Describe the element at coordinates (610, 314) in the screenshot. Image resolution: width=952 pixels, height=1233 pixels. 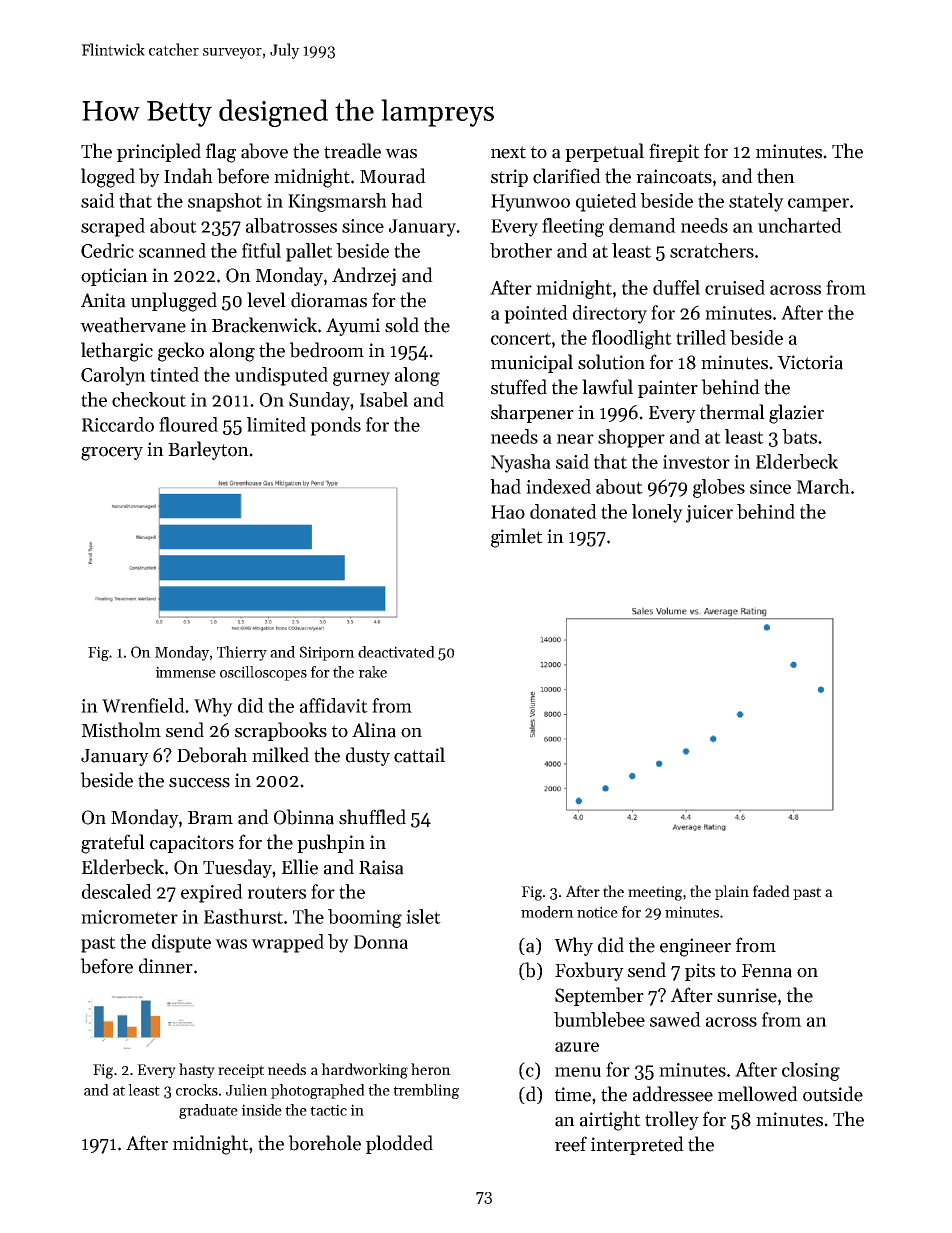
I see `directory` at that location.
